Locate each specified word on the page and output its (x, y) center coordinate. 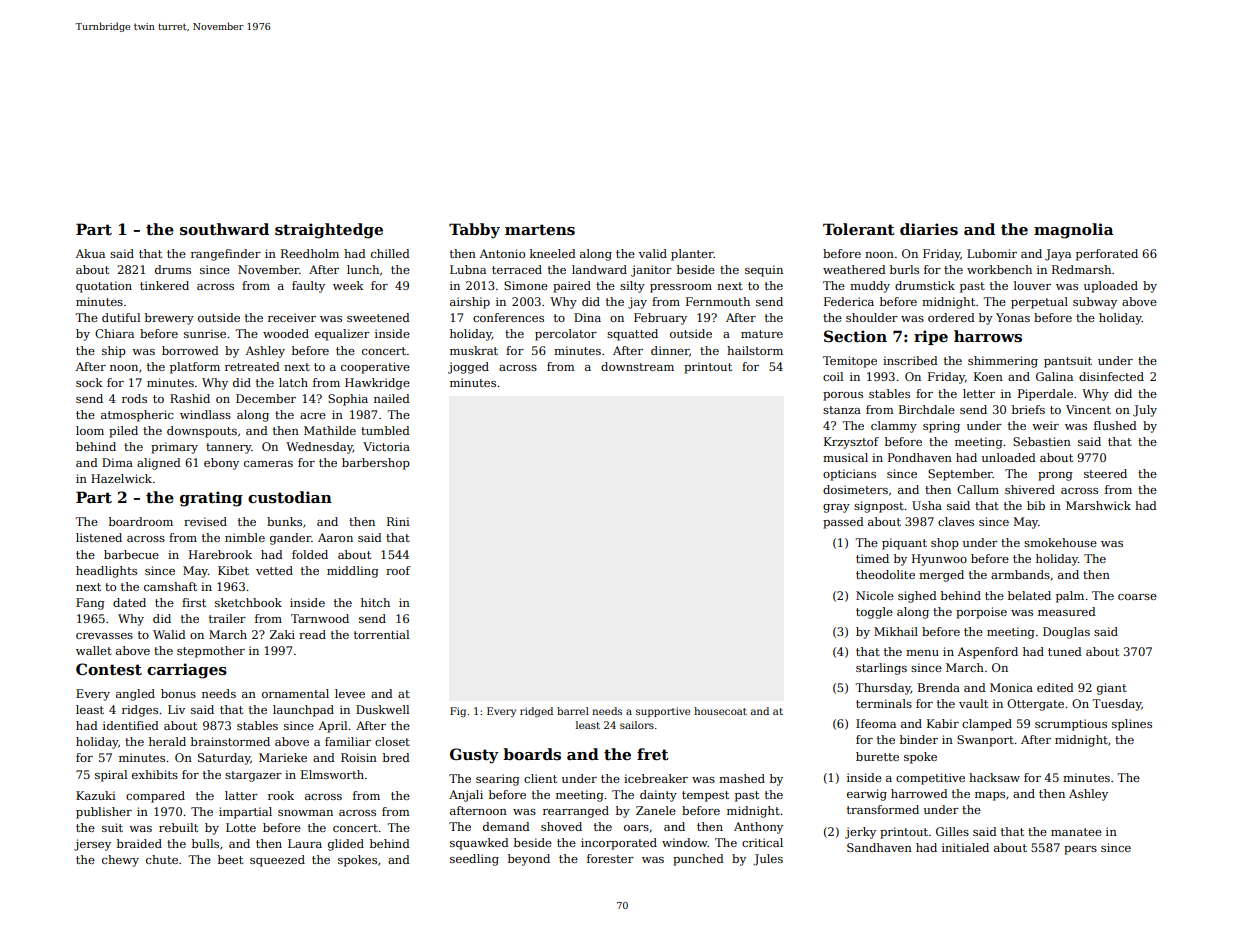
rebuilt (178, 827)
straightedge (329, 231)
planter (692, 255)
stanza (842, 410)
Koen (988, 376)
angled (135, 695)
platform (195, 368)
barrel (573, 711)
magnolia (1074, 231)
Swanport (985, 741)
